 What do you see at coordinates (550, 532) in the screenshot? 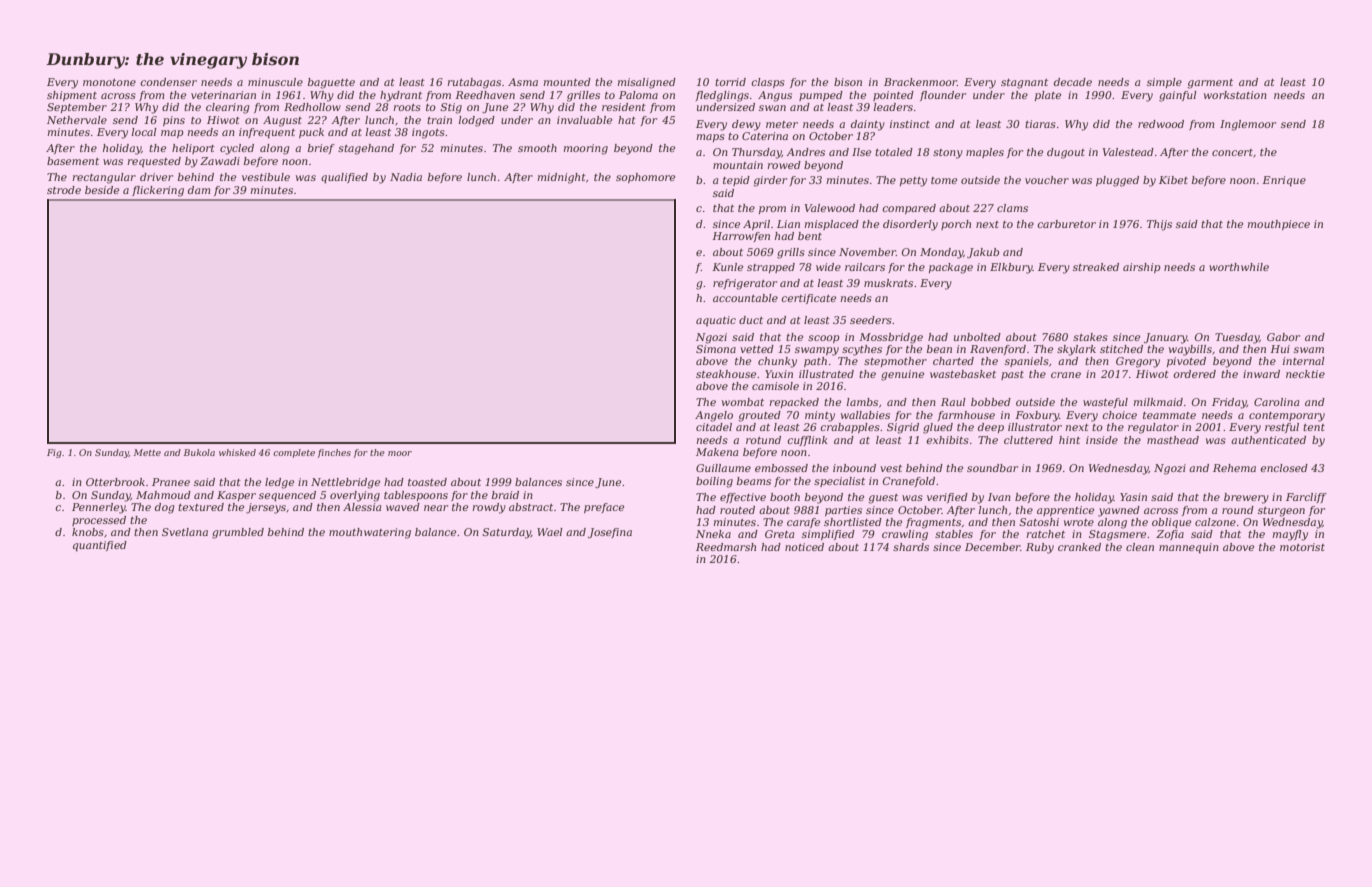
I see `Wael` at bounding box center [550, 532].
